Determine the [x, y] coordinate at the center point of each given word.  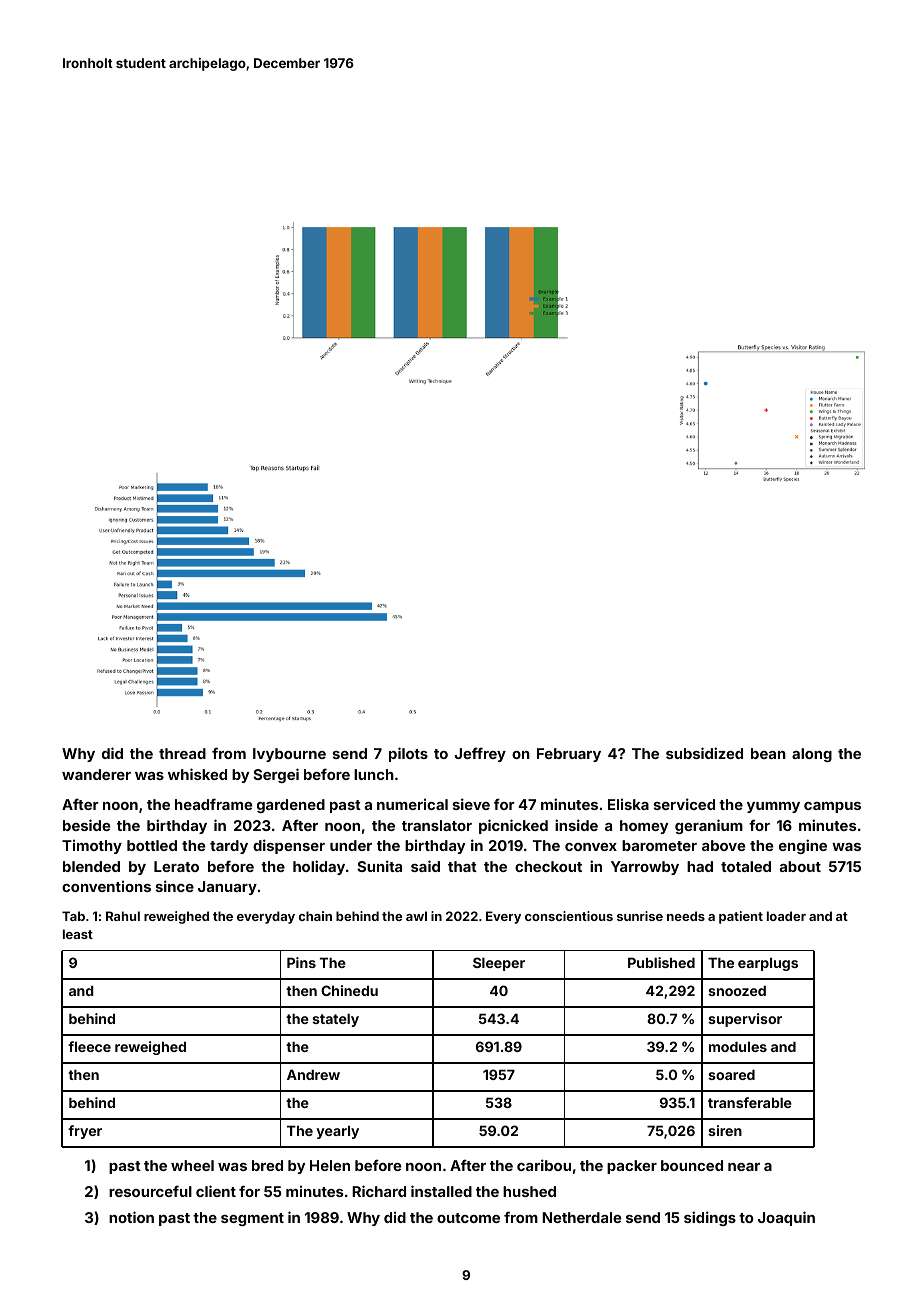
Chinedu [349, 990]
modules [738, 1046]
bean [768, 753]
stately [335, 1020]
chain [315, 916]
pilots [408, 754]
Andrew [313, 1074]
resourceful [150, 1191]
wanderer [96, 774]
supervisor [745, 1020]
